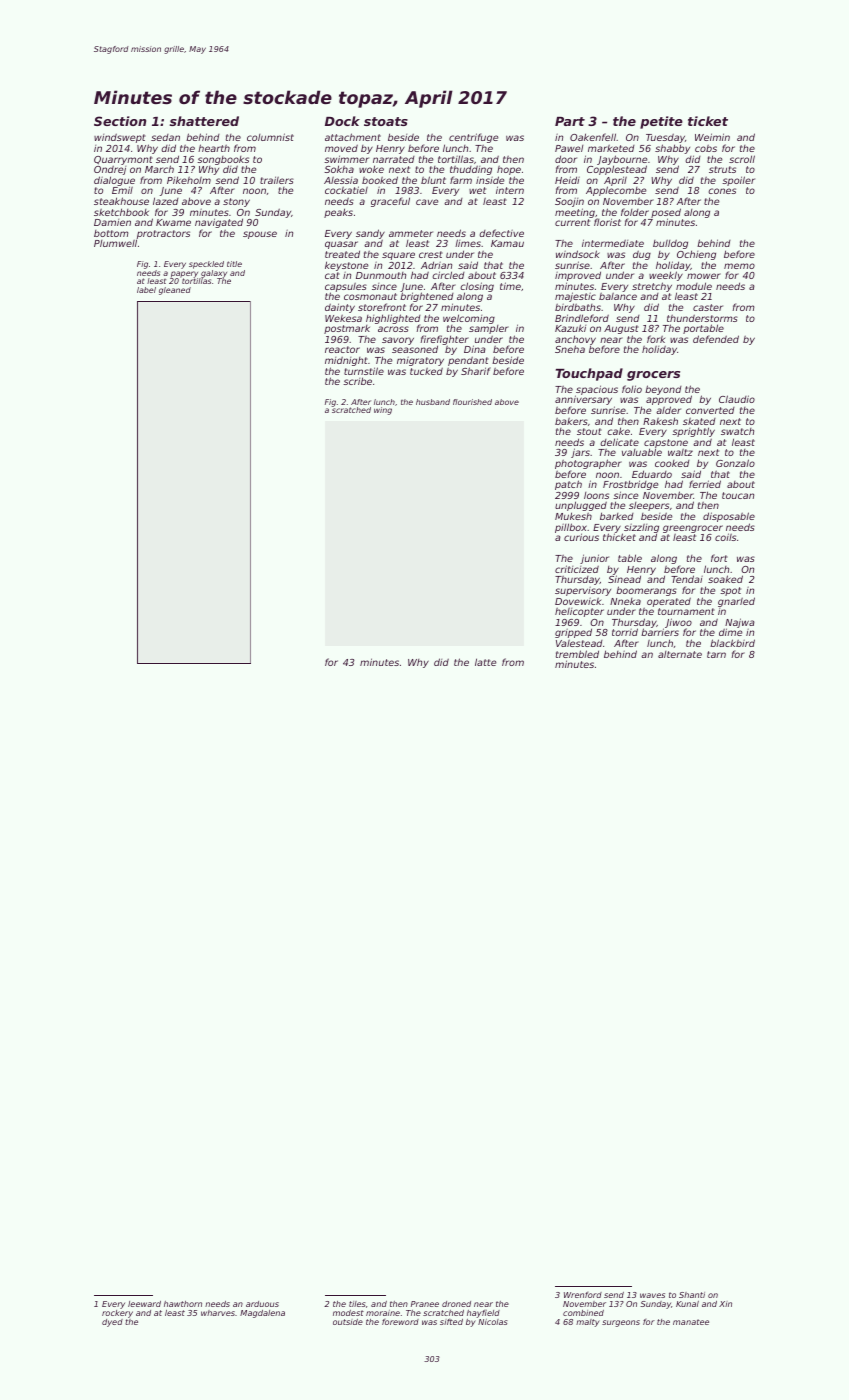 This document has width=849, height=1400. Describe the element at coordinates (218, 1313) in the document. I see `wharves` at that location.
